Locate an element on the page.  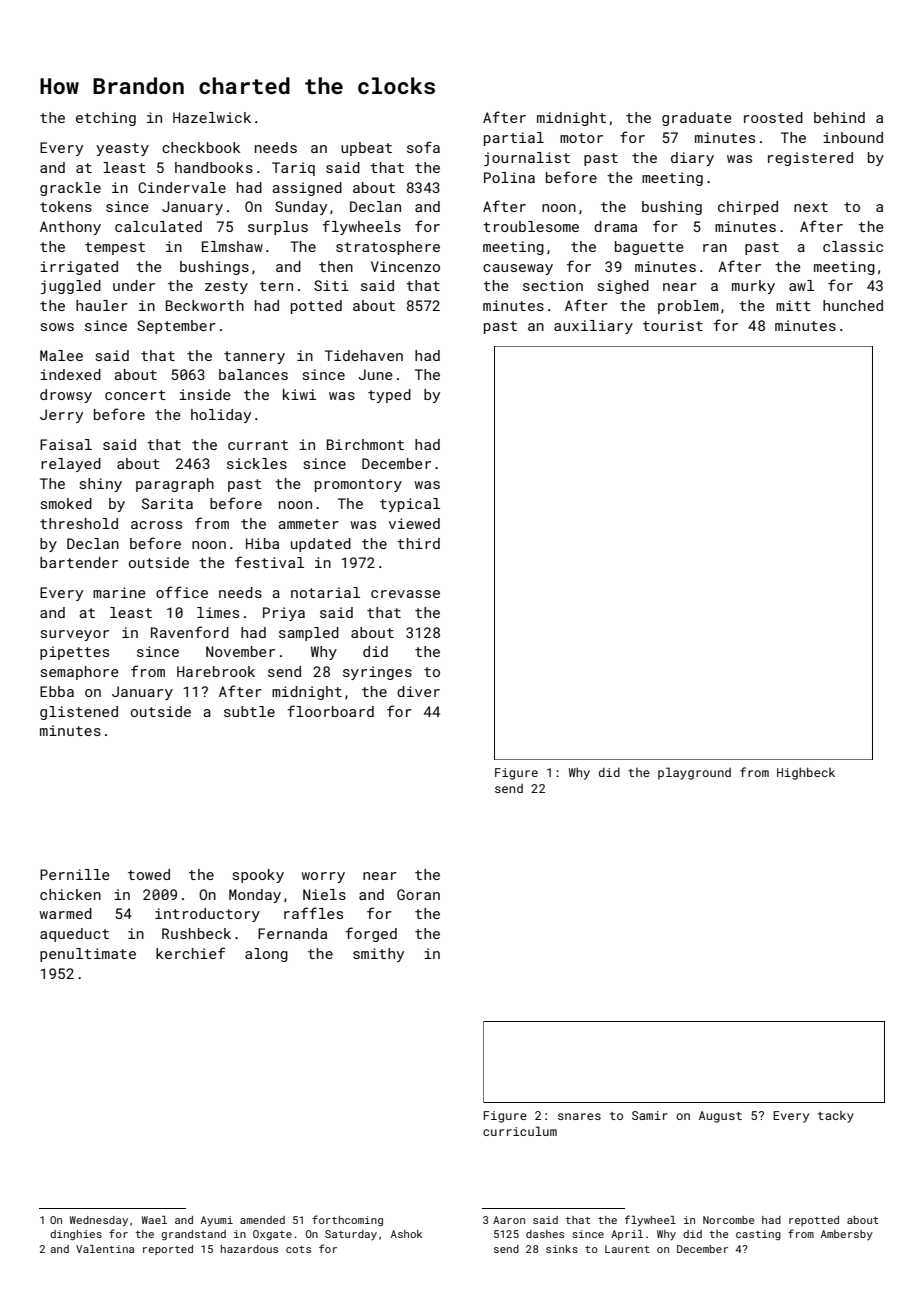
dinghies is located at coordinates (76, 1235).
